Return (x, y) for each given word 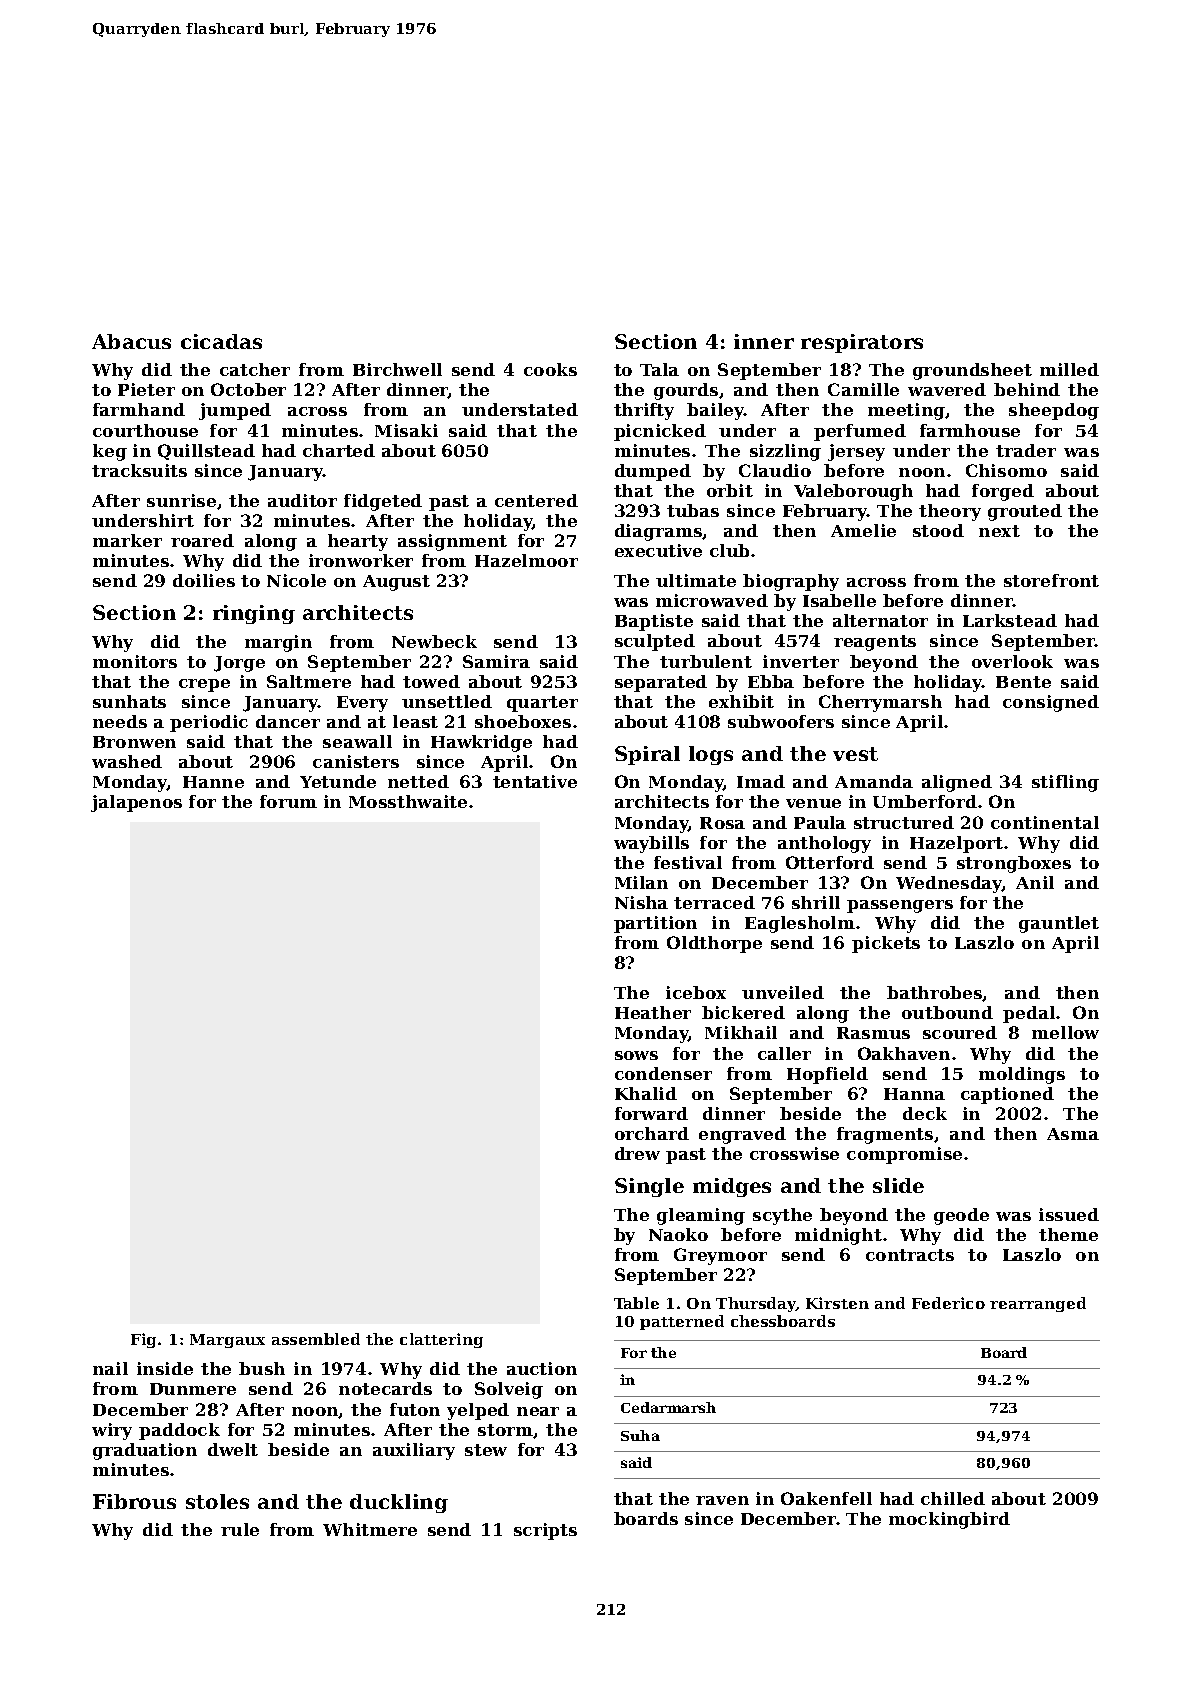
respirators (862, 343)
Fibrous (134, 1501)
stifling (1065, 783)
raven (722, 1500)
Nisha (641, 902)
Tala (659, 369)
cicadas (221, 341)
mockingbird (949, 1520)
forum (288, 801)
